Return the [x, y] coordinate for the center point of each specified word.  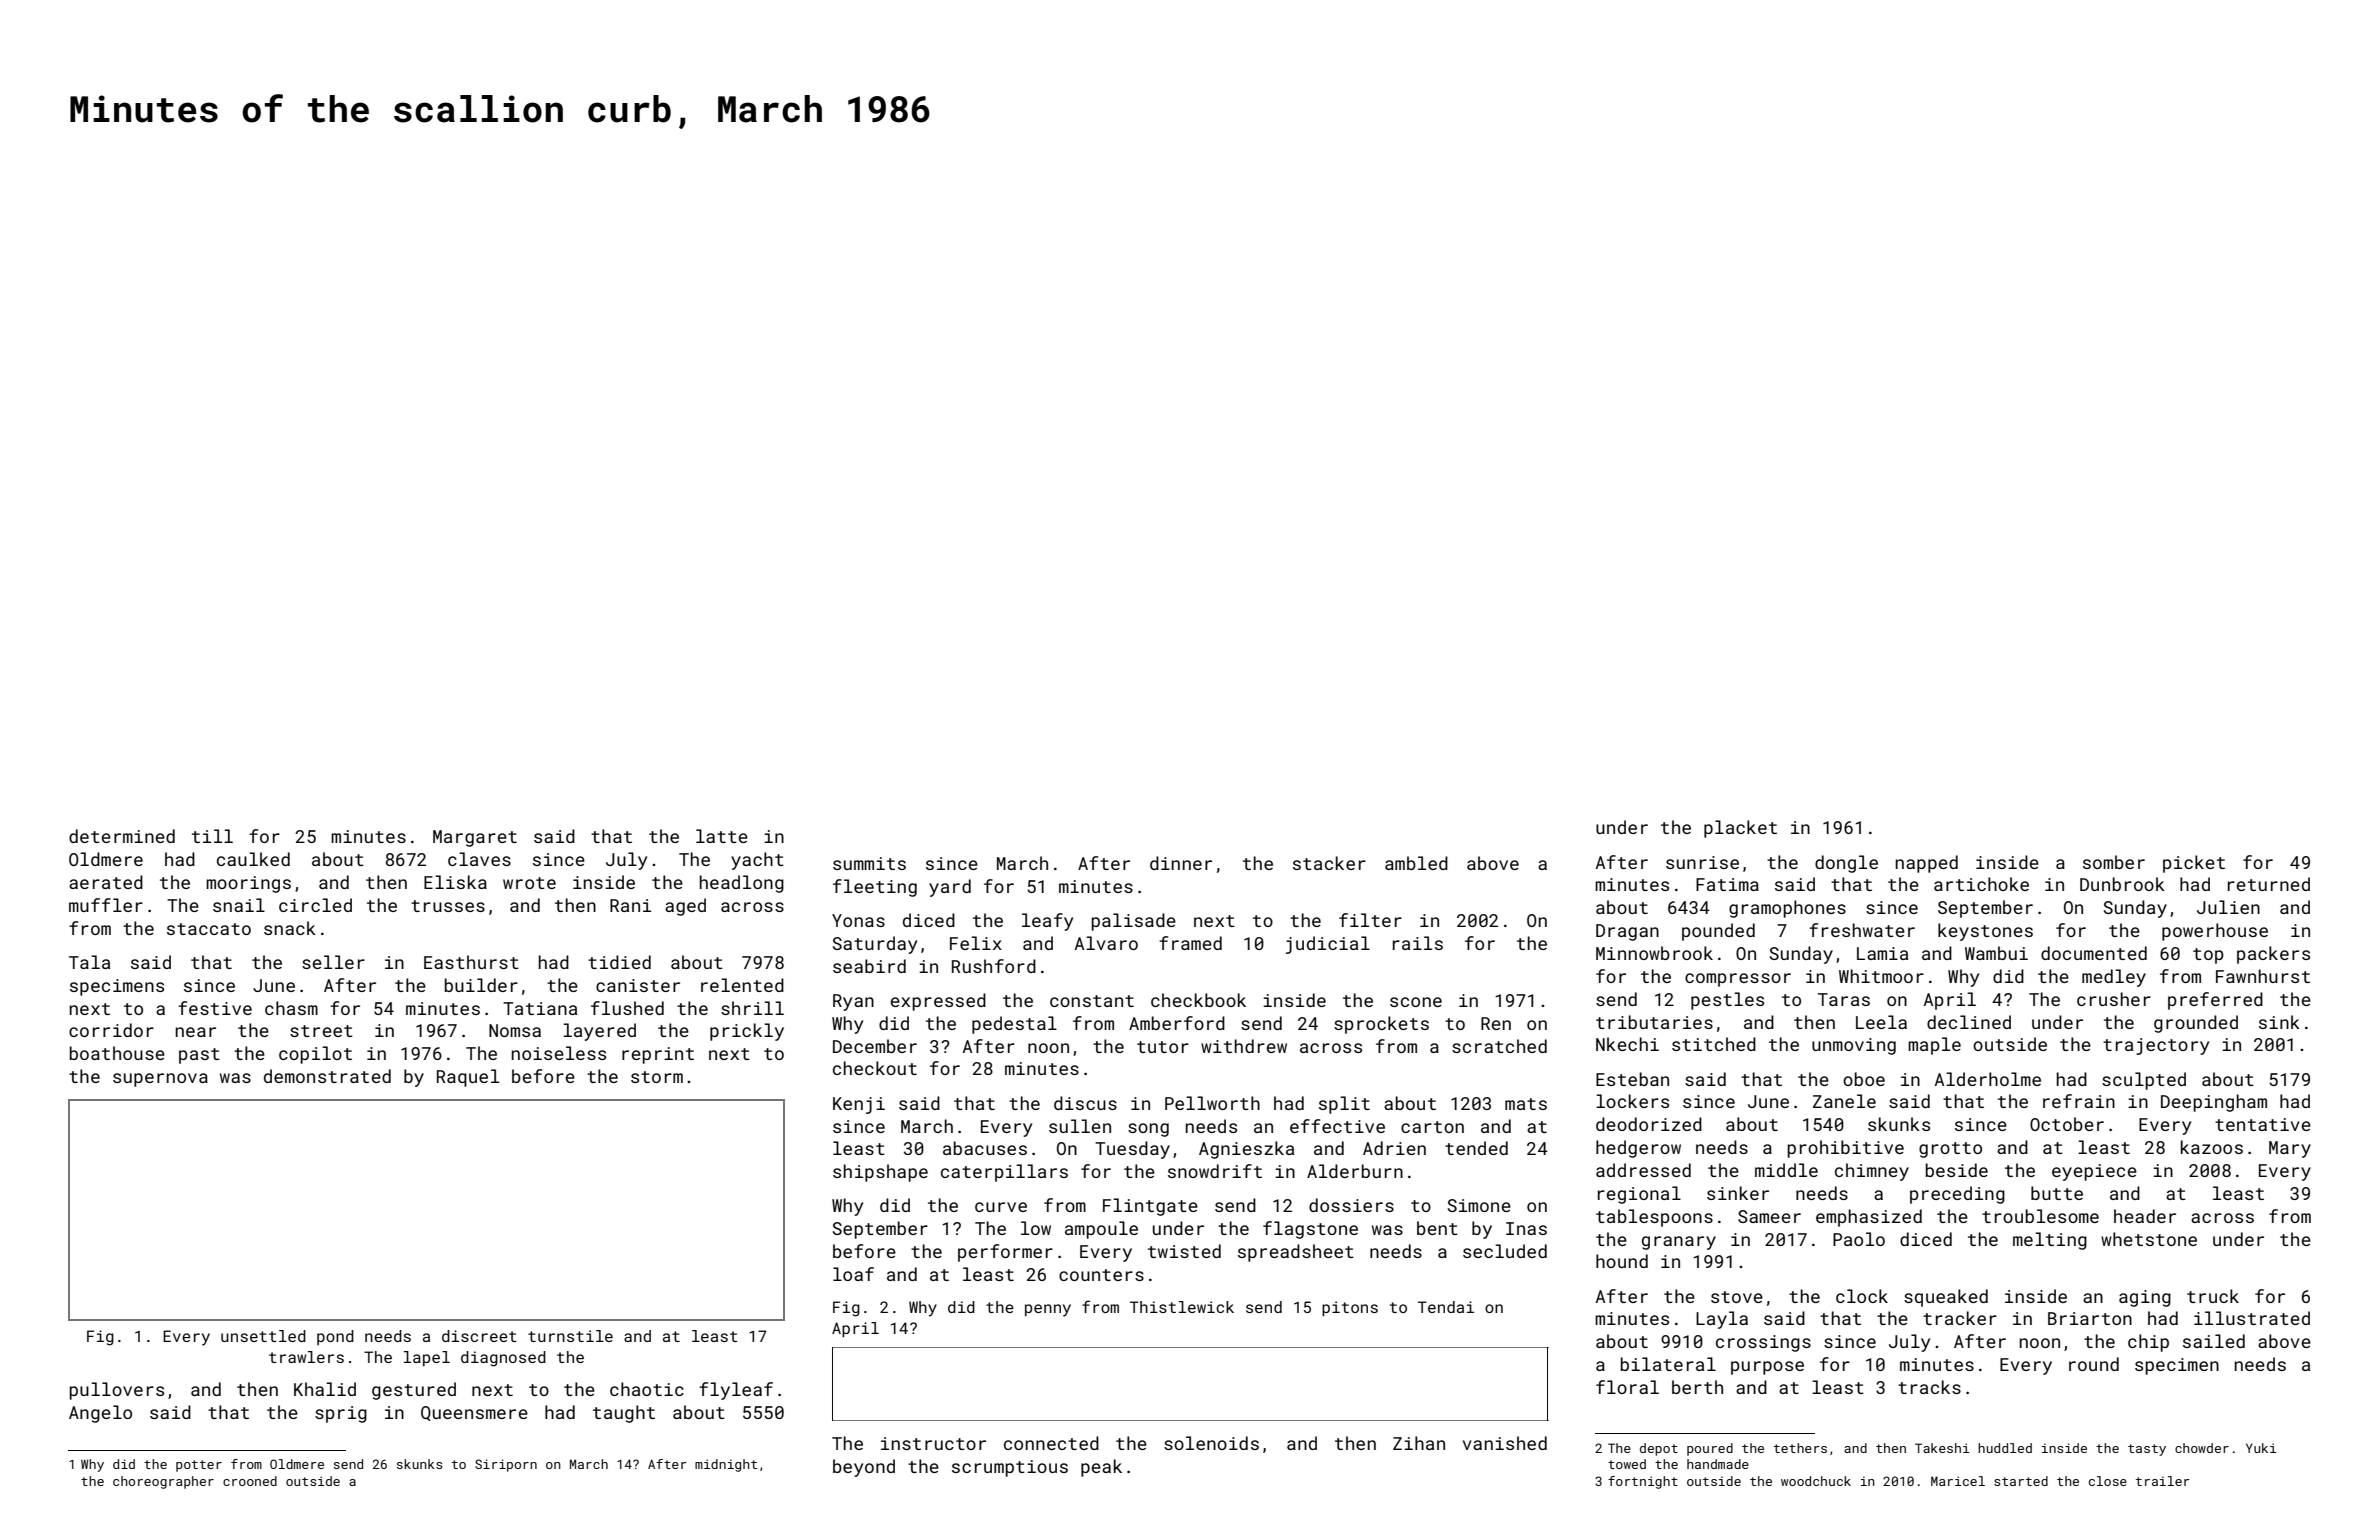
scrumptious [1010, 1468]
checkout [875, 1068]
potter [199, 1466]
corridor [111, 1030]
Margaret [475, 838]
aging [2145, 1298]
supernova [160, 1080]
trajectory [2156, 1046]
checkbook [1198, 1000]
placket [1740, 829]
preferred [2215, 1001]
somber [2114, 862]
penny [1048, 1310]
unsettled [263, 1336]
